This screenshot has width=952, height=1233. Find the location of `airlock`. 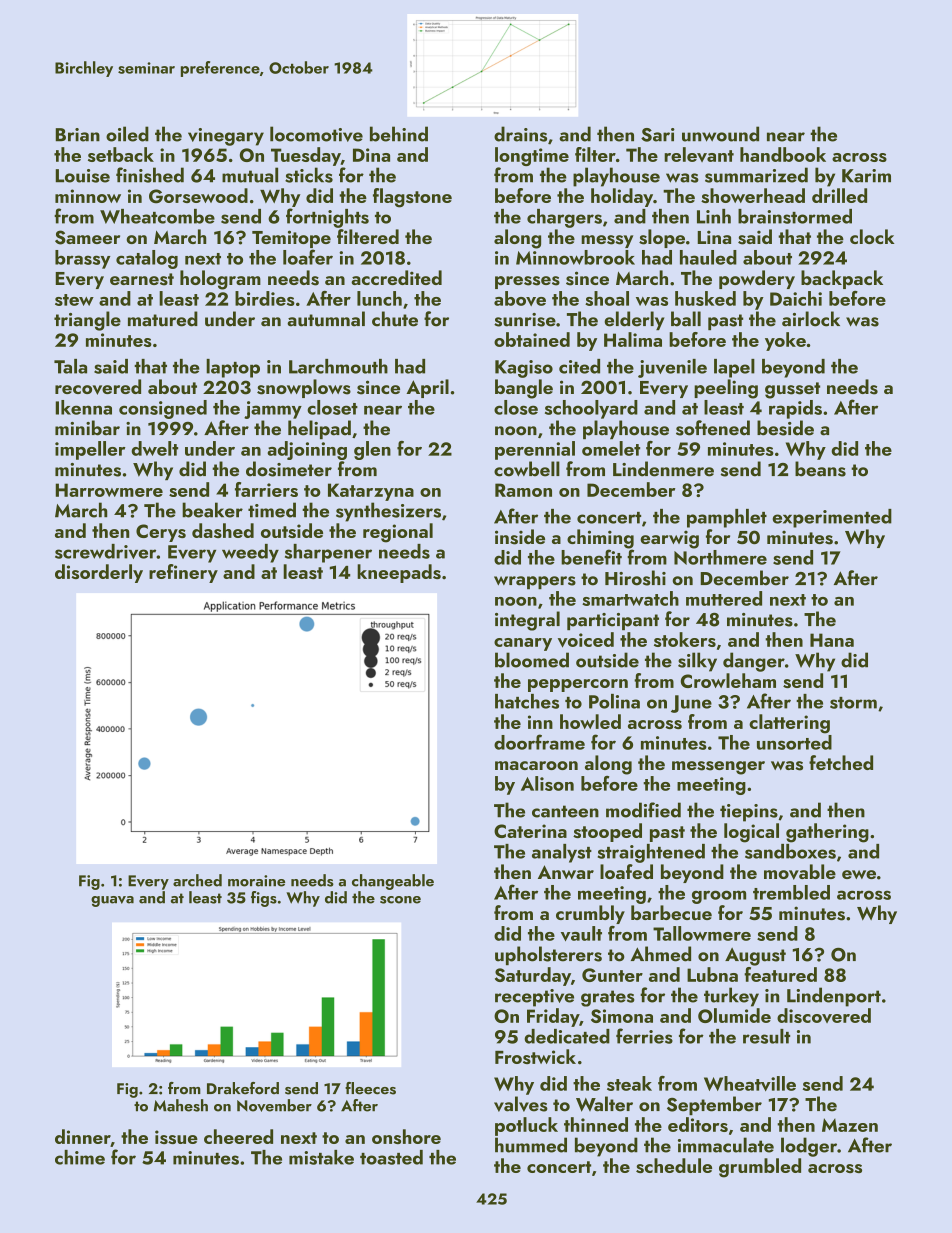

airlock is located at coordinates (811, 319).
